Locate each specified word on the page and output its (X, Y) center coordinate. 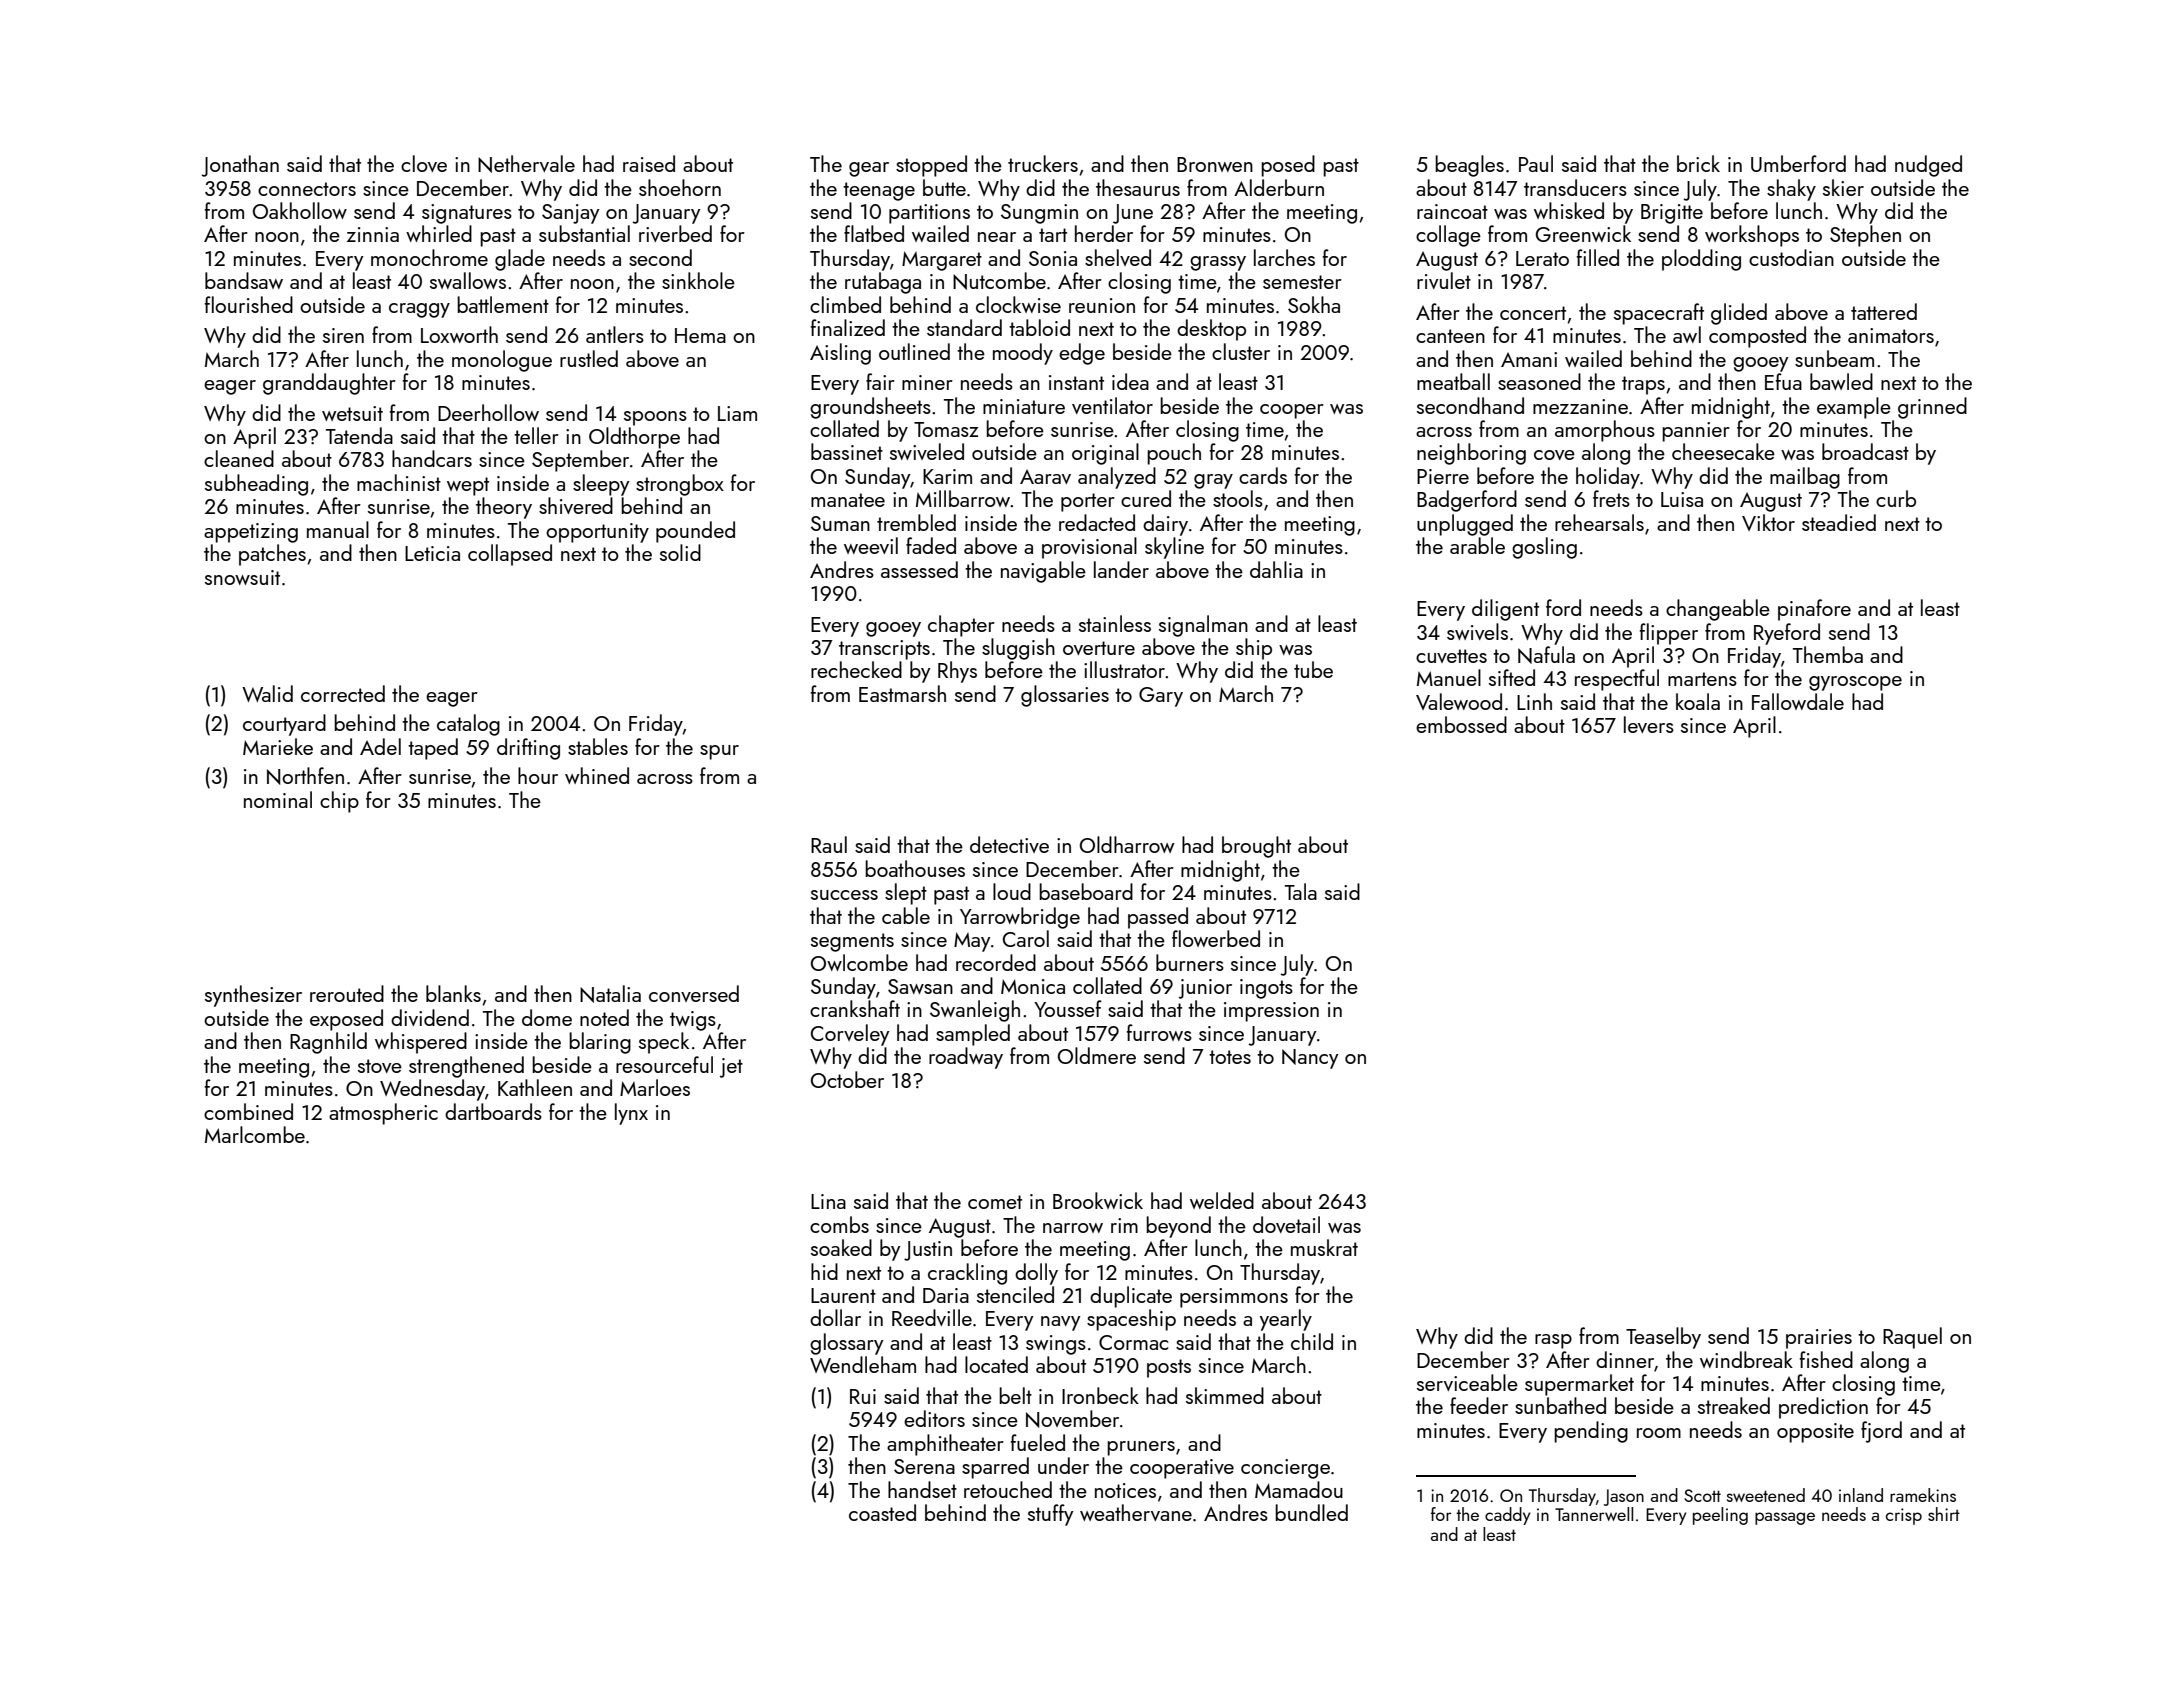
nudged (1928, 166)
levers (1649, 724)
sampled (973, 1035)
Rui (863, 1396)
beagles (1469, 166)
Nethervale (526, 164)
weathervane (1136, 1512)
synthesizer (253, 996)
